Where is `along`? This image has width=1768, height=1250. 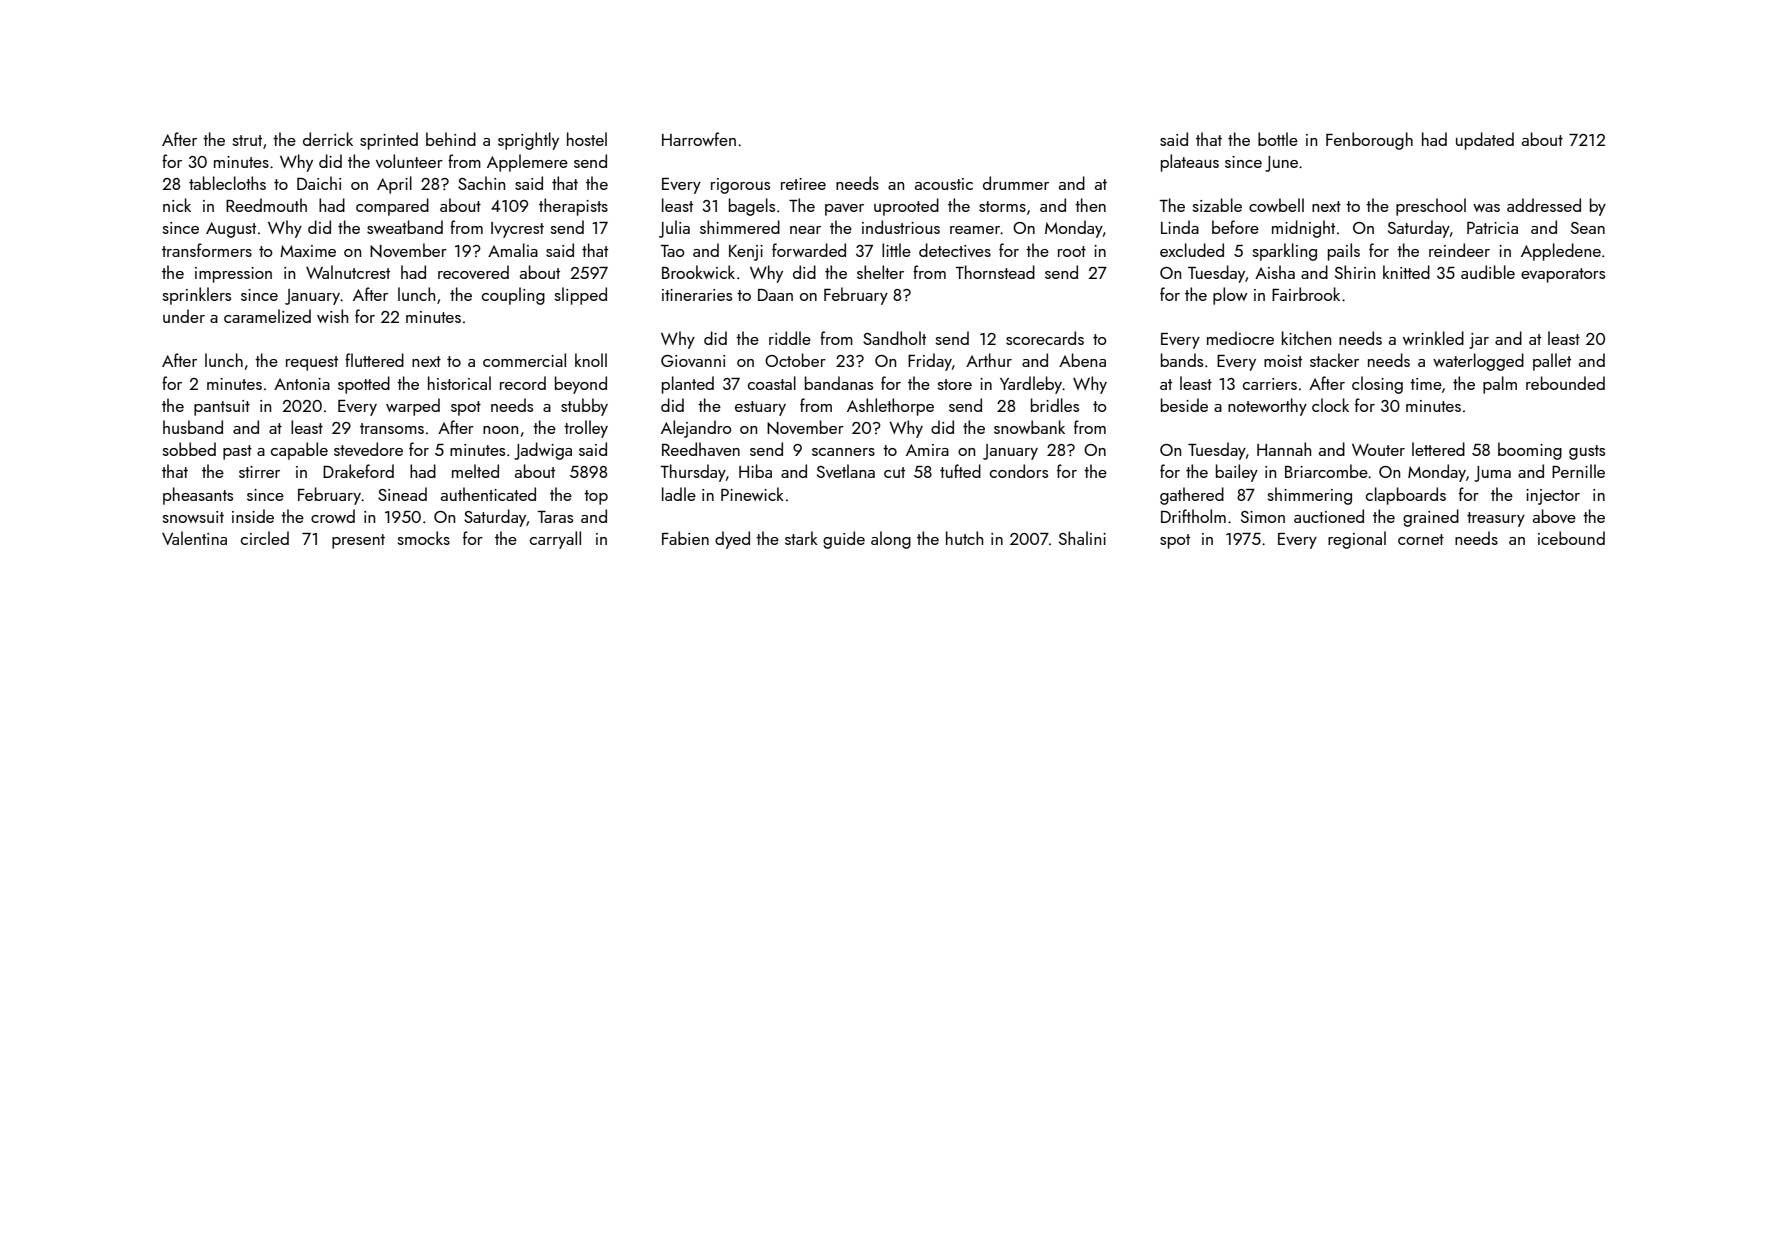
along is located at coordinates (891, 540).
